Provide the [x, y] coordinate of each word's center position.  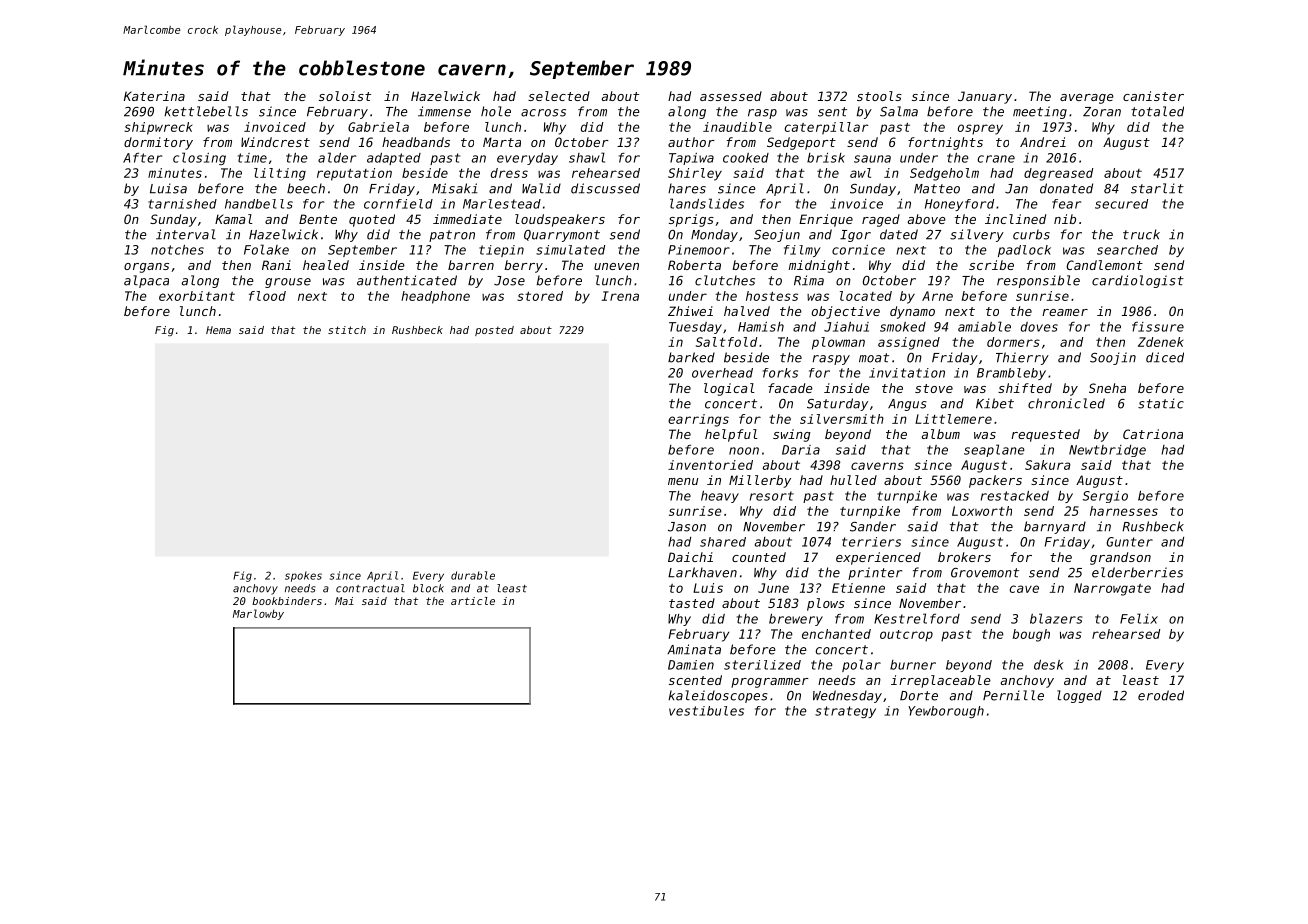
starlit [1157, 188]
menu [683, 481]
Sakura [1048, 465]
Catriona [1153, 434]
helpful [731, 435]
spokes [303, 576]
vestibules [706, 711]
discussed [605, 188]
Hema [218, 330]
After [142, 158]
